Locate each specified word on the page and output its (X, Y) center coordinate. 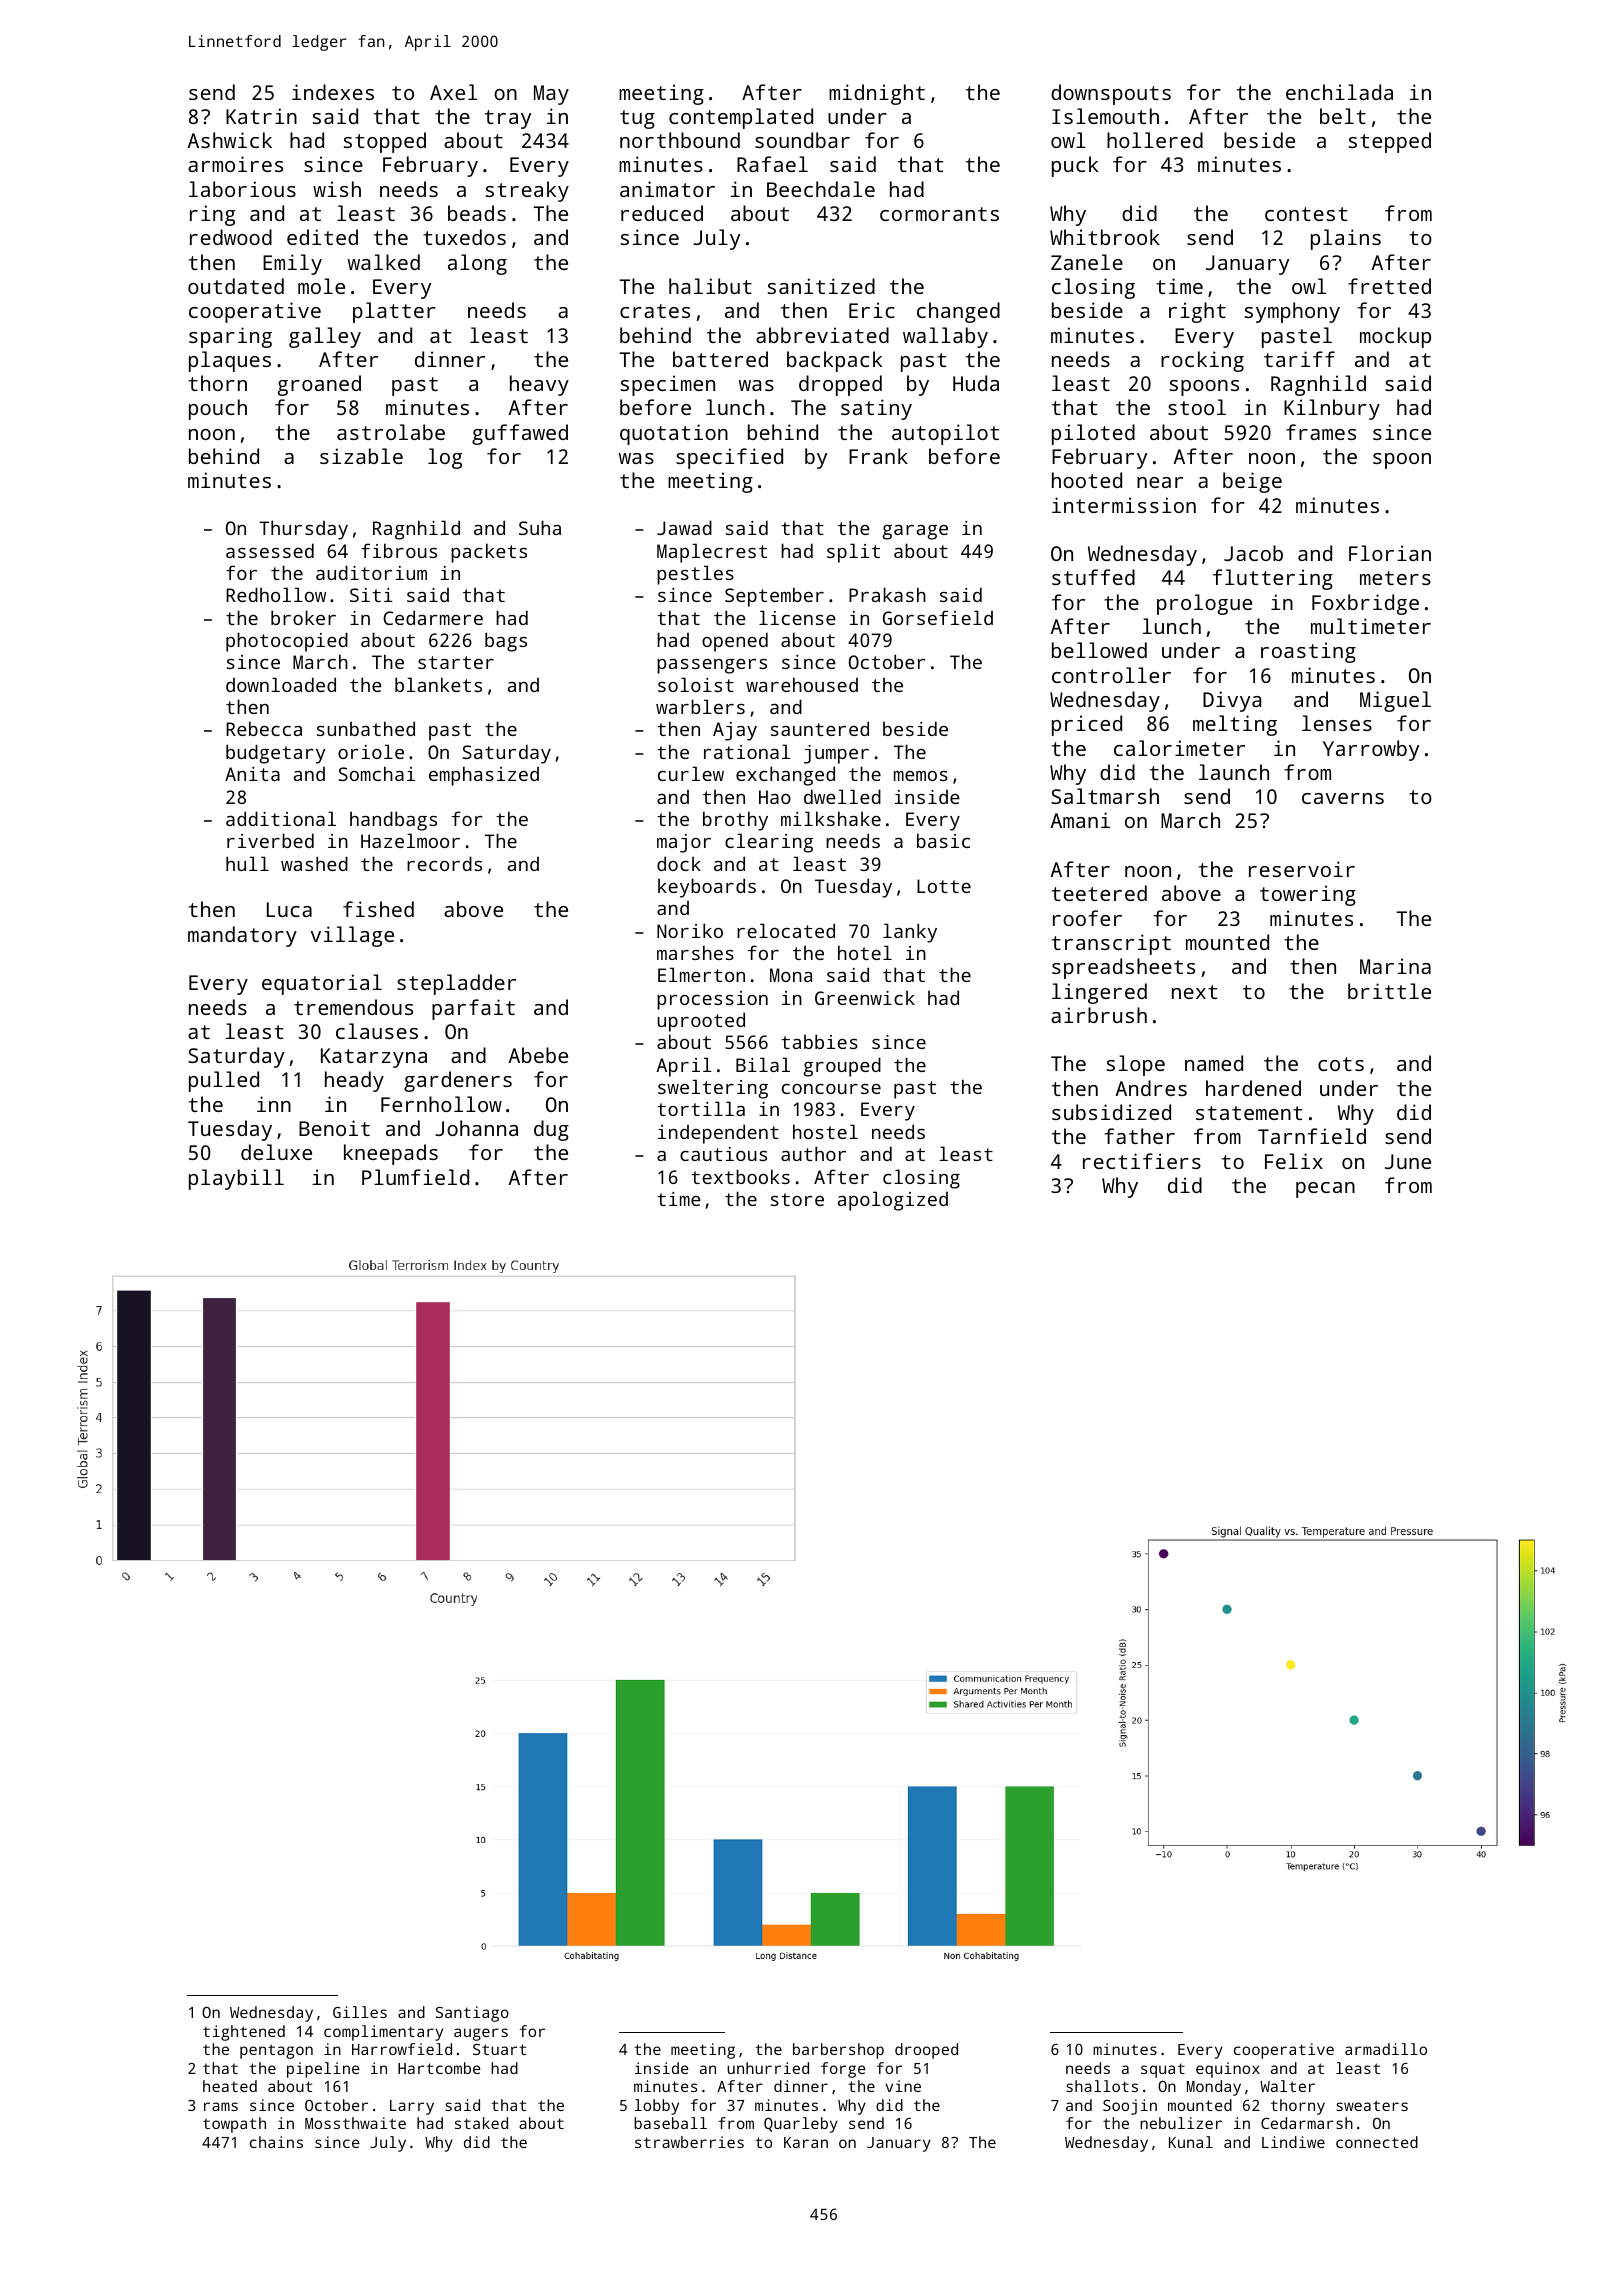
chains (276, 2142)
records (444, 863)
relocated (786, 930)
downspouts (1111, 94)
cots (1341, 1064)
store (797, 1199)
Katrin (261, 116)
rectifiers (1142, 1161)
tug (637, 119)
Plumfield (415, 1177)
